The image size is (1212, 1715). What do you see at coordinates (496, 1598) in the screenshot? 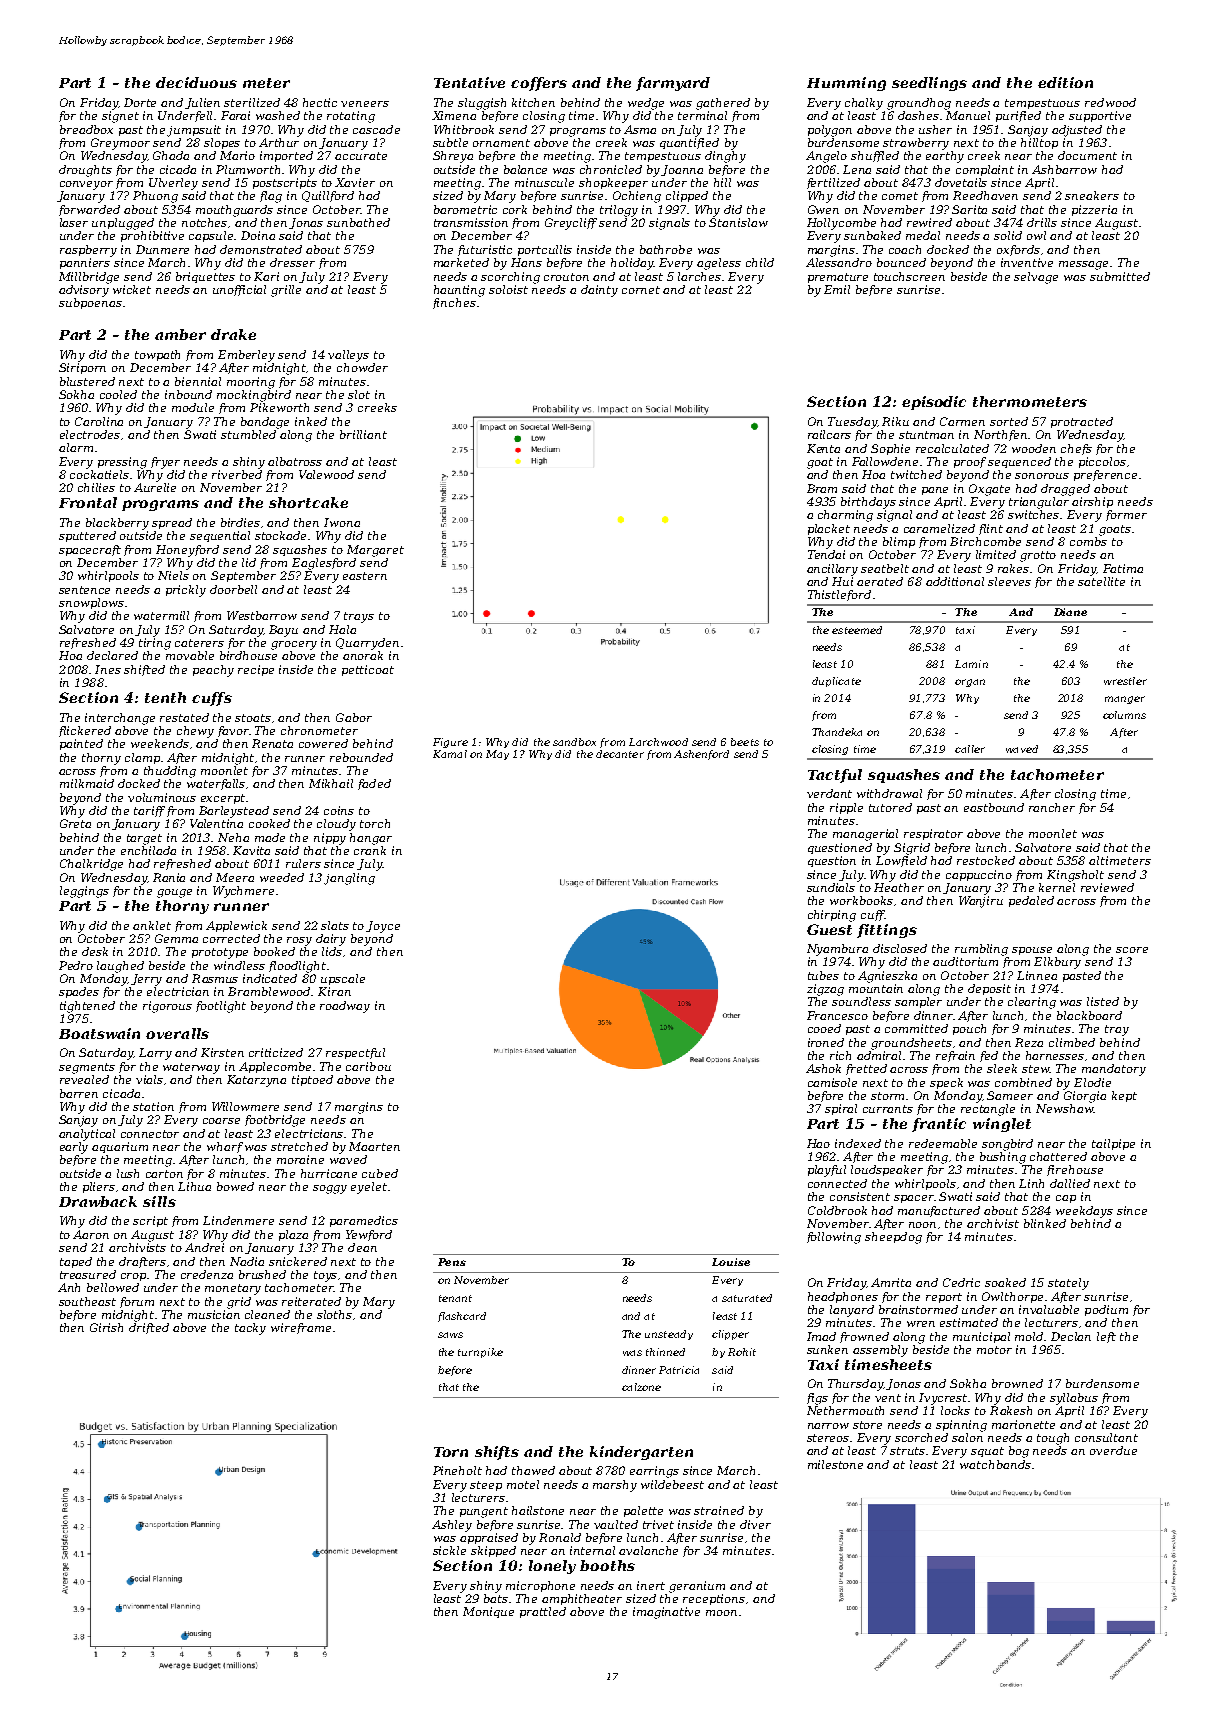
I see `bats` at bounding box center [496, 1598].
